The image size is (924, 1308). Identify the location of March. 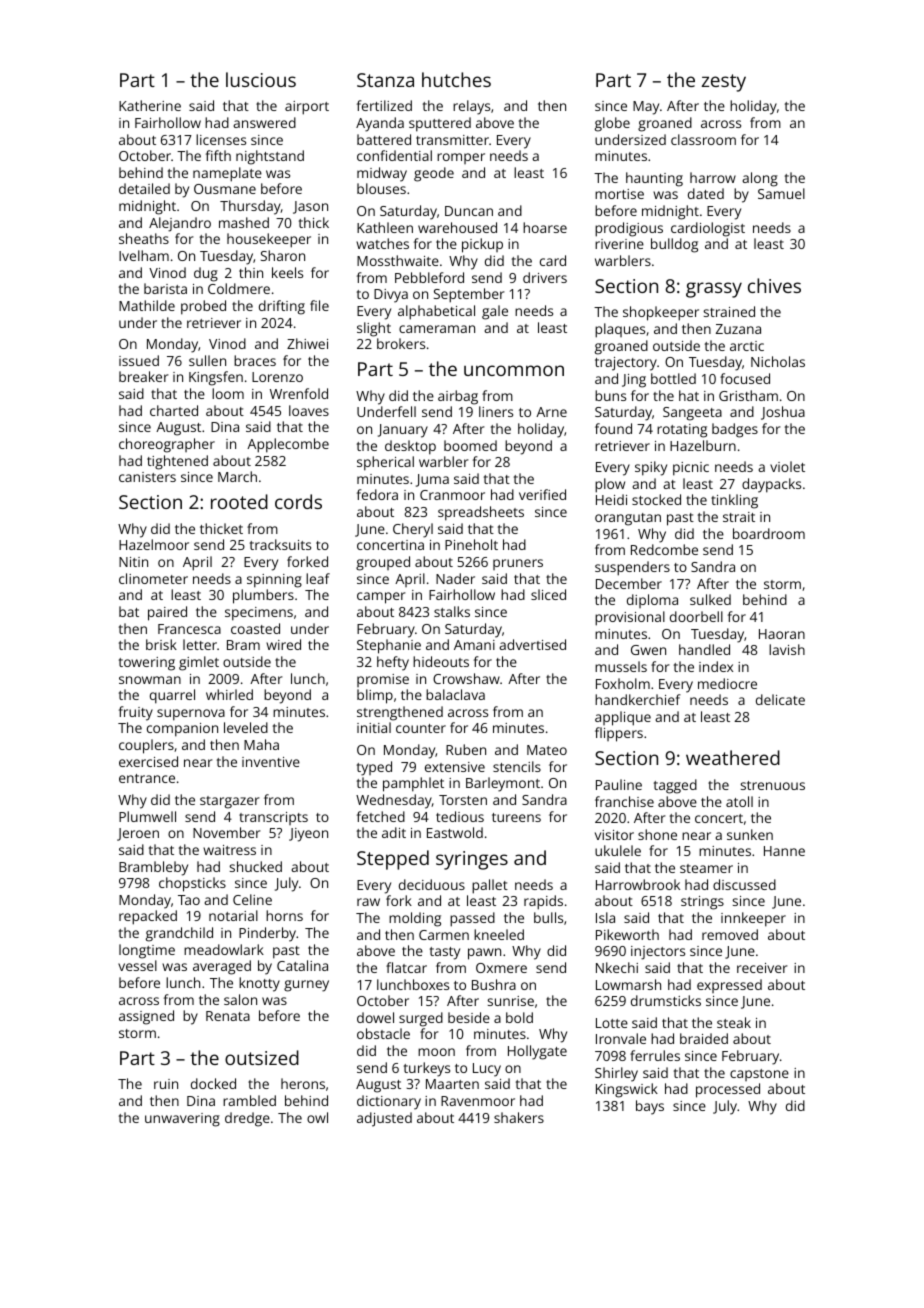
(237, 476).
